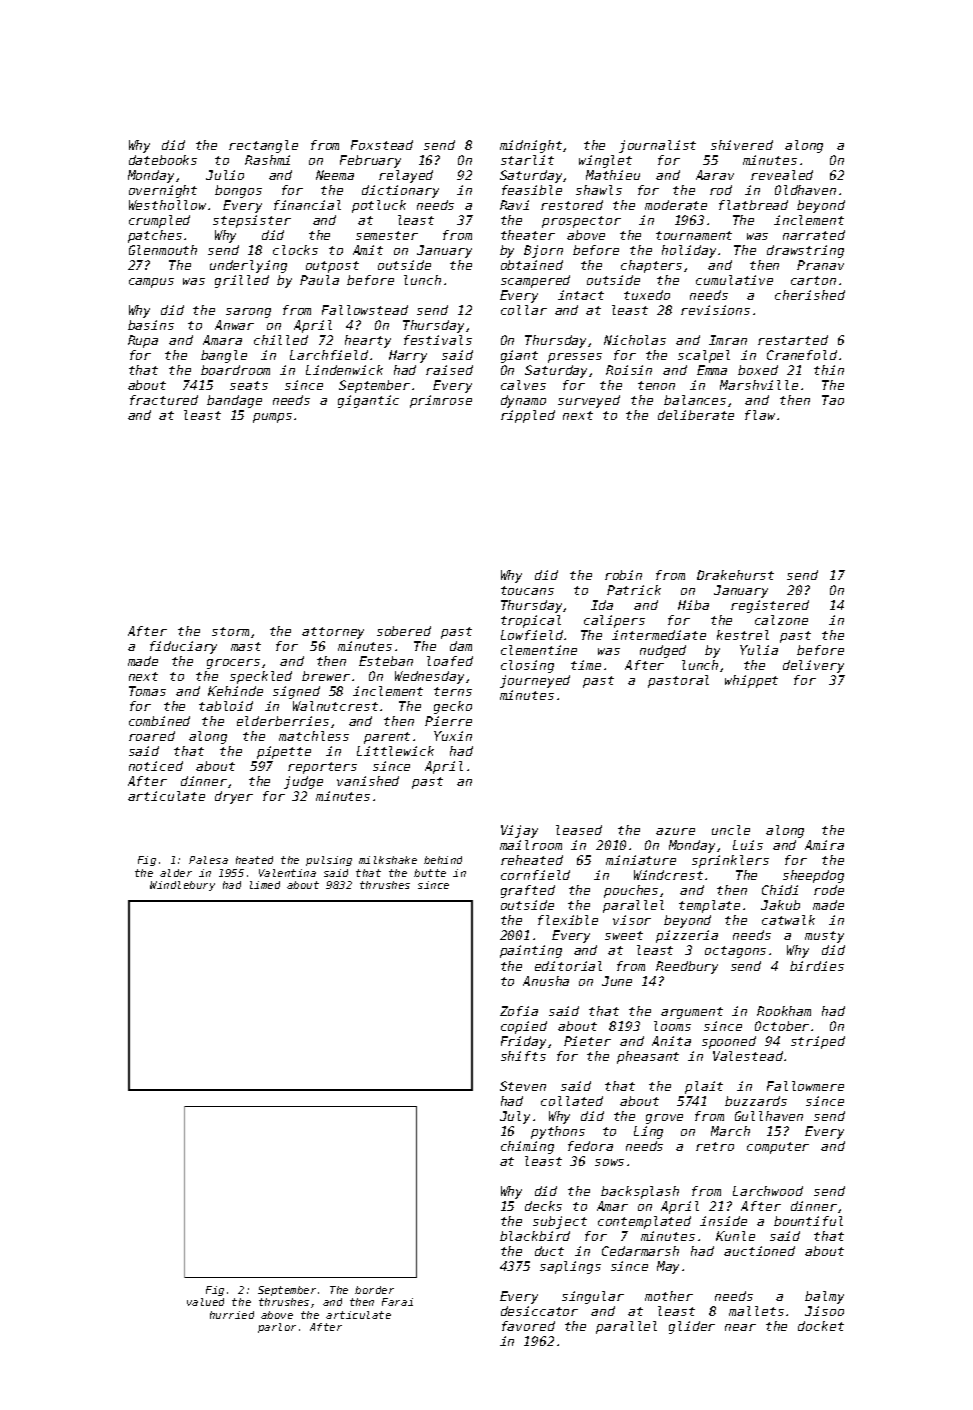 This screenshot has width=973, height=1410. Describe the element at coordinates (164, 400) in the screenshot. I see `fractured` at that location.
